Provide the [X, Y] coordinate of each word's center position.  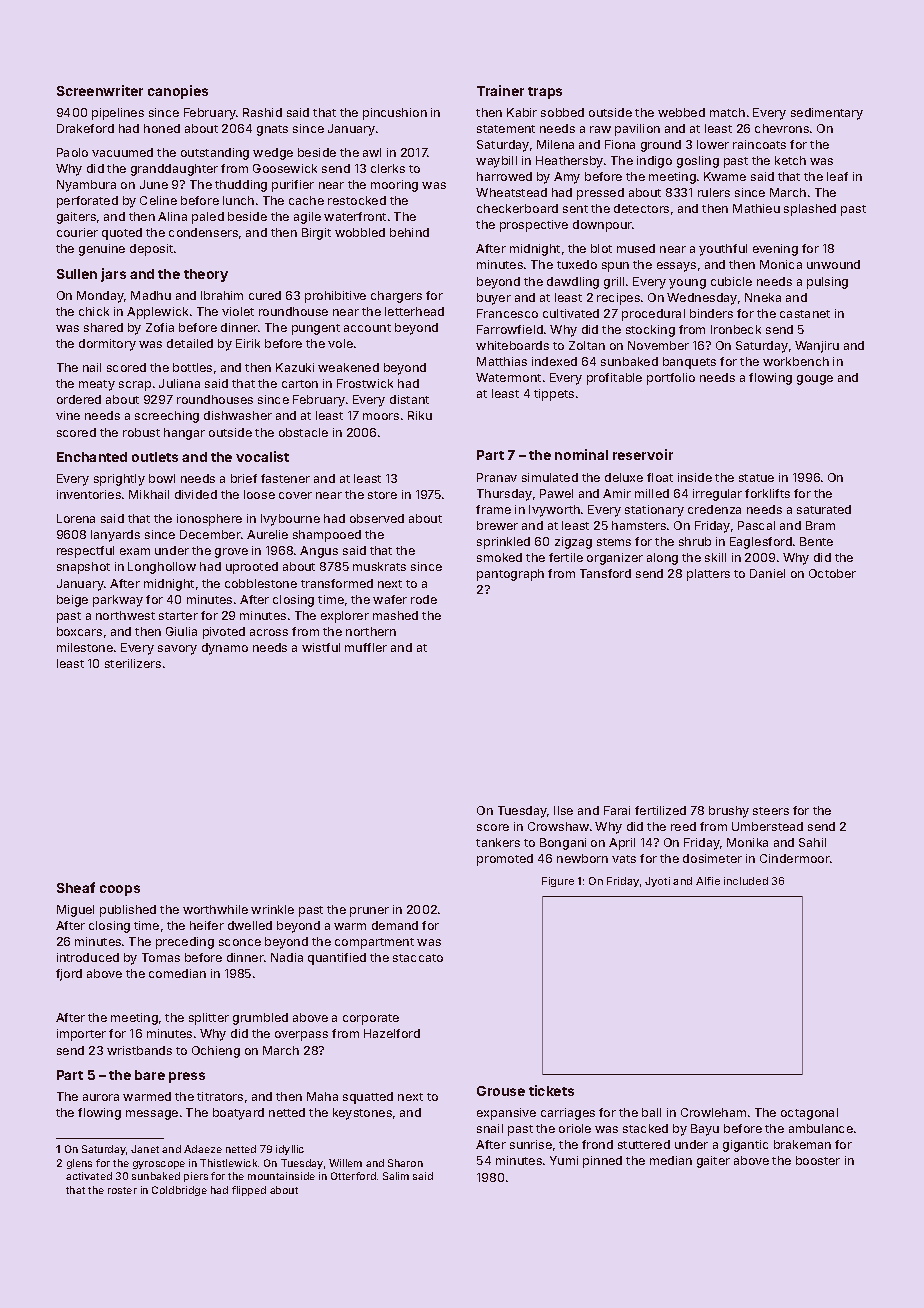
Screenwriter [100, 90]
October [832, 573]
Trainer [500, 90]
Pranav [497, 477]
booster [818, 1160]
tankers [498, 842]
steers [771, 811]
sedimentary [827, 114]
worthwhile [215, 909]
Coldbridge [179, 1191]
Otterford [353, 1176]
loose [259, 494]
